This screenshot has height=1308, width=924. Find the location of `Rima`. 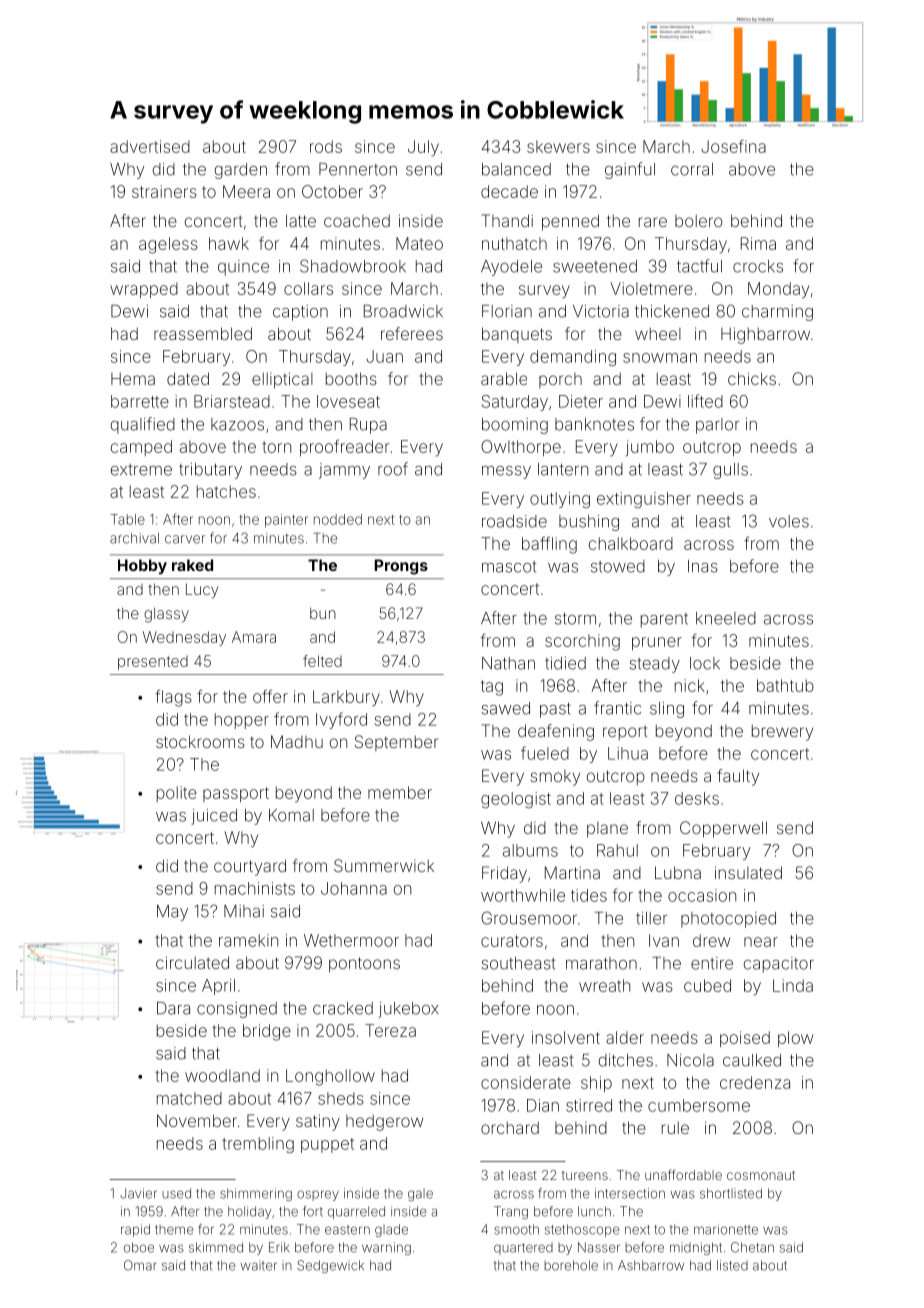

Rima is located at coordinates (758, 243).
